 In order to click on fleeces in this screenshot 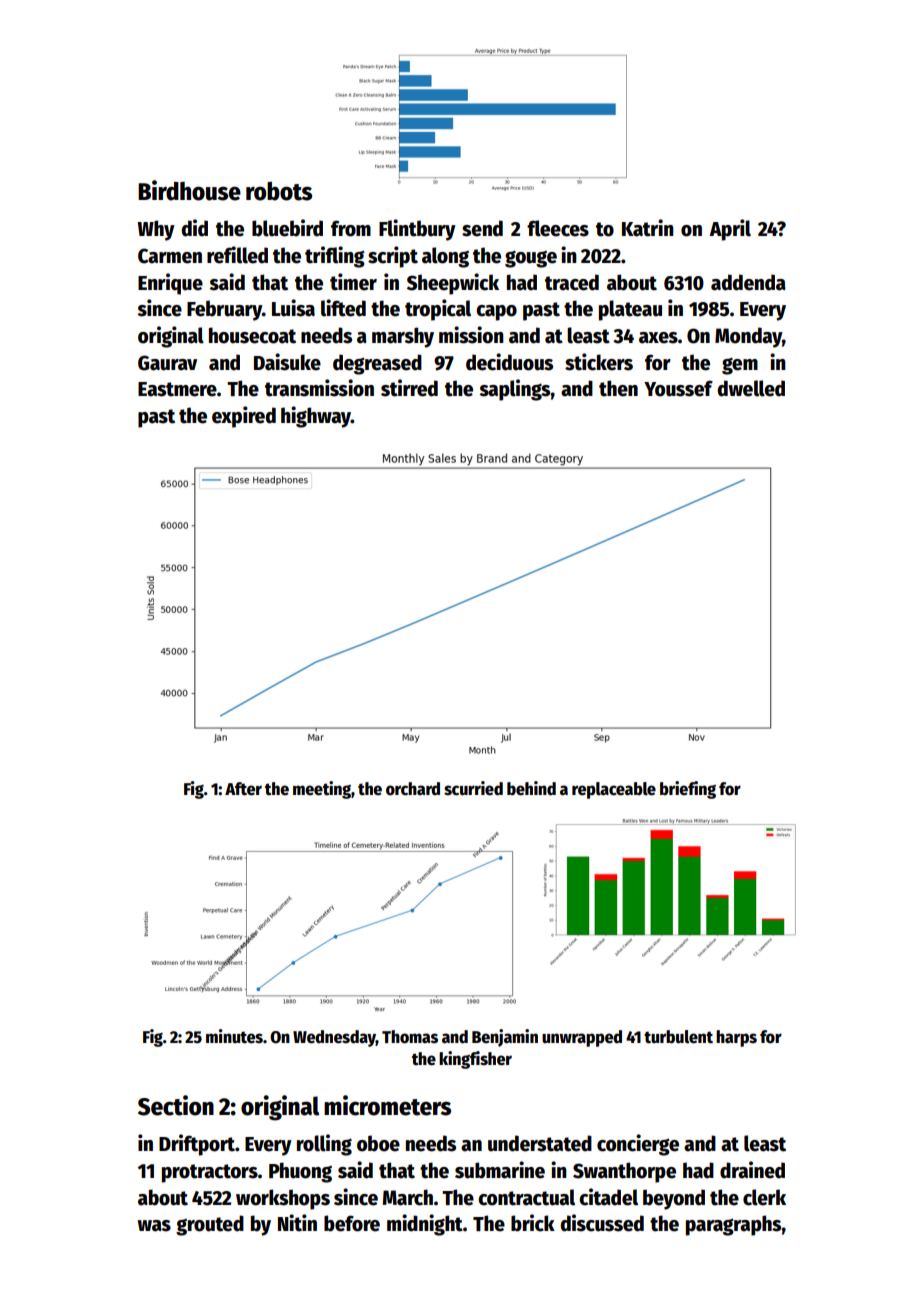, I will do `click(558, 228)`.
